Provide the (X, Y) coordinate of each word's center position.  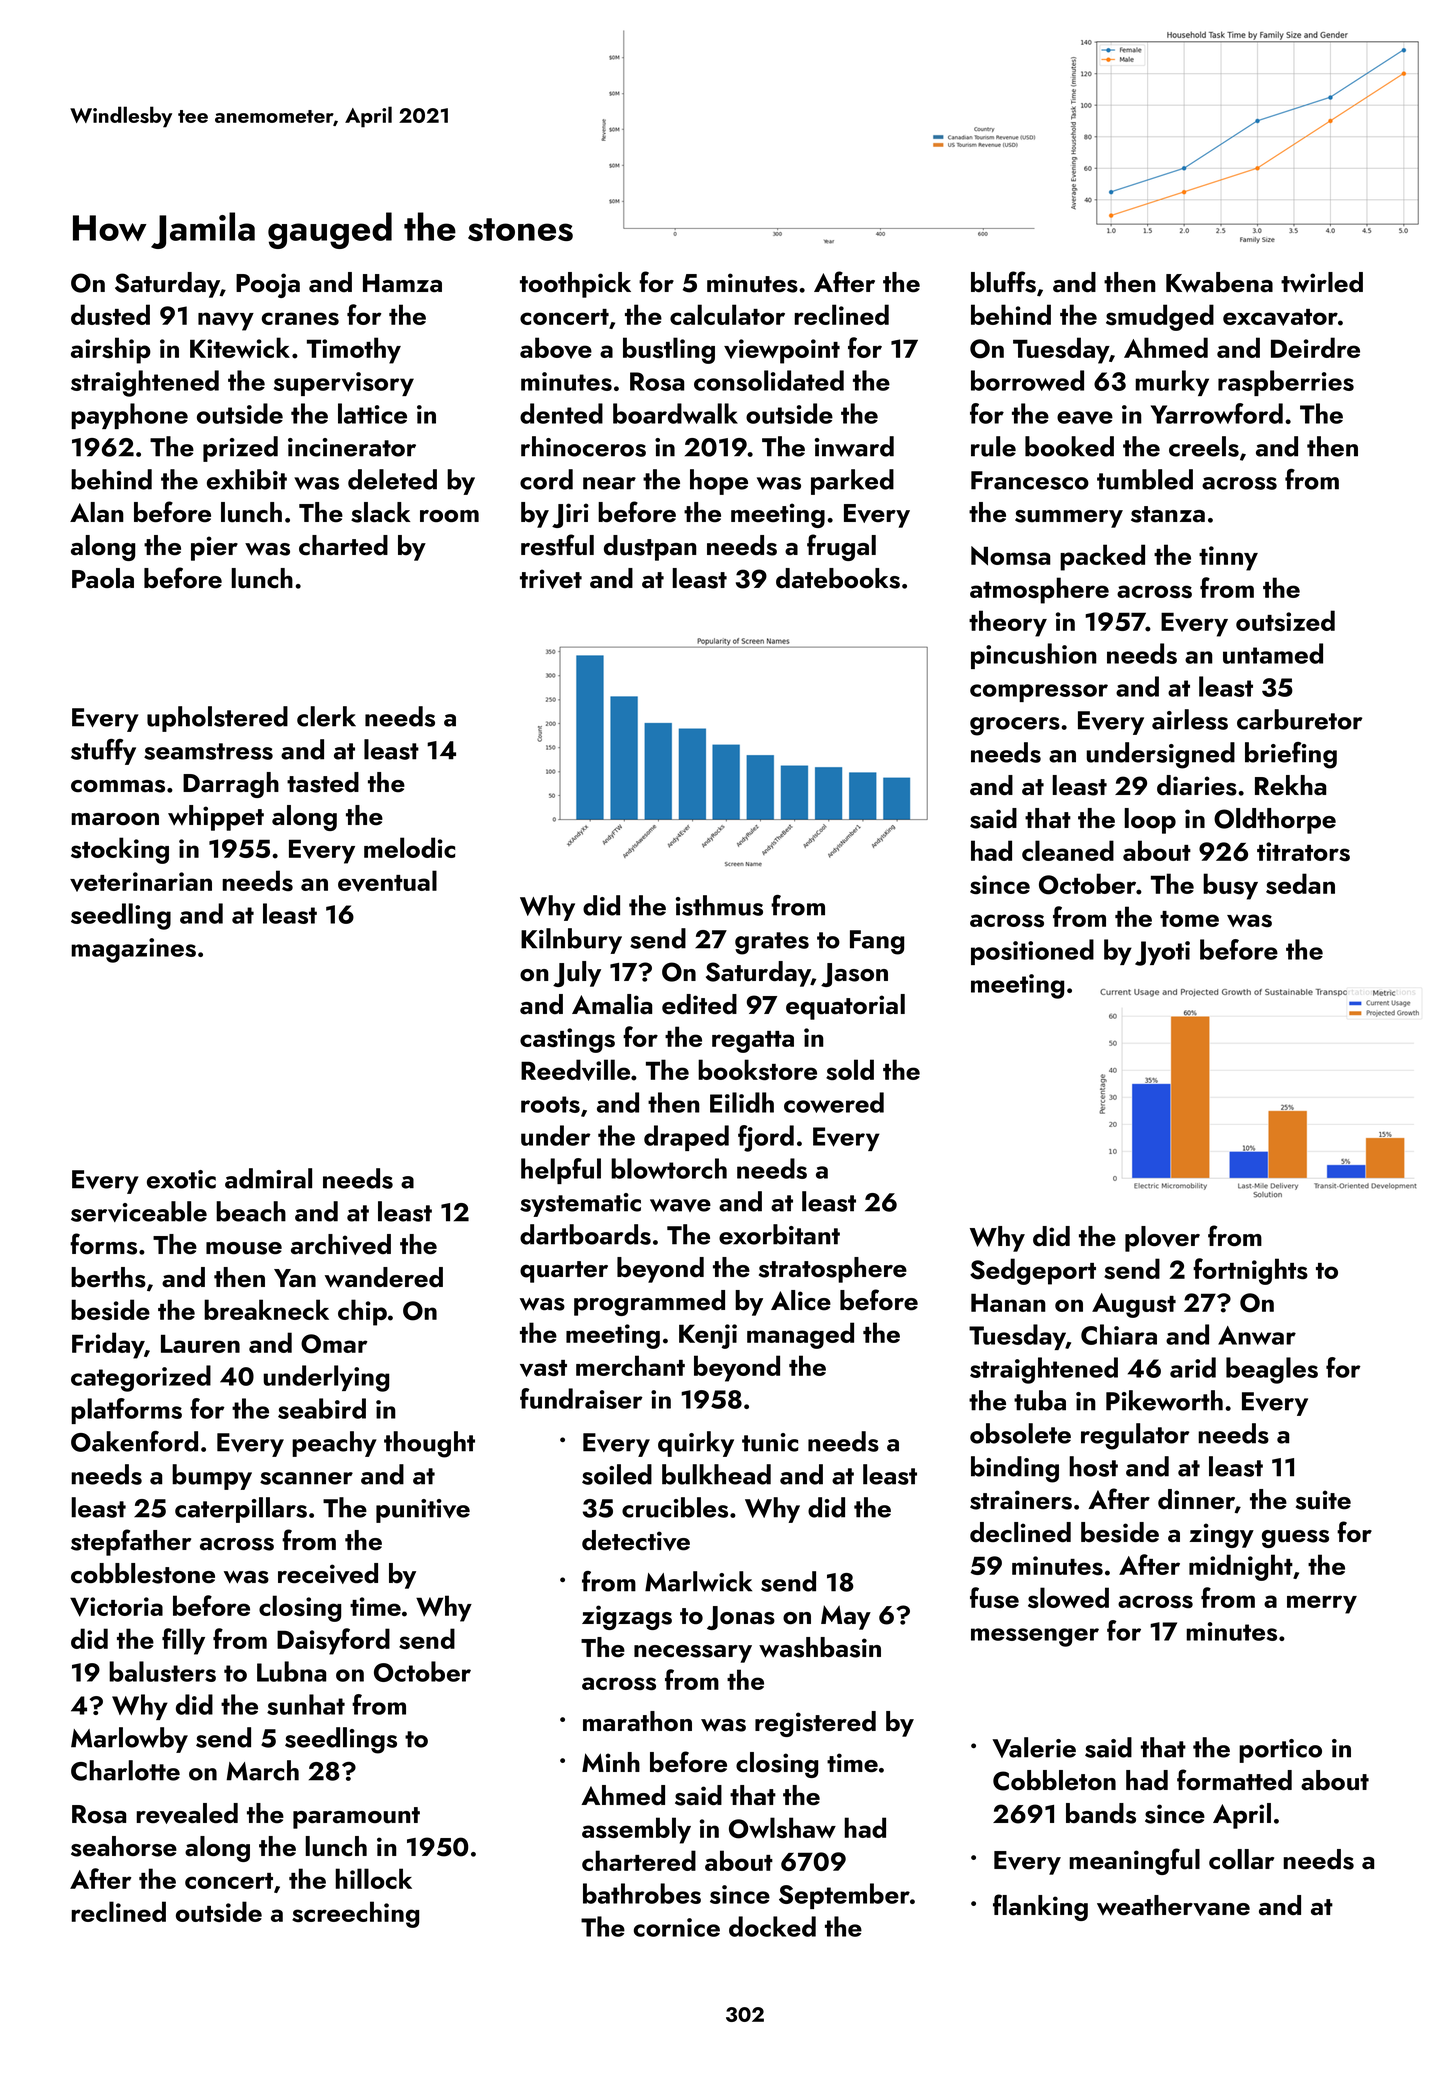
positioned (1032, 952)
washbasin (820, 1647)
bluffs (1003, 282)
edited (699, 1004)
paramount (356, 1818)
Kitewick (240, 347)
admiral (268, 1178)
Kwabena (1219, 282)
